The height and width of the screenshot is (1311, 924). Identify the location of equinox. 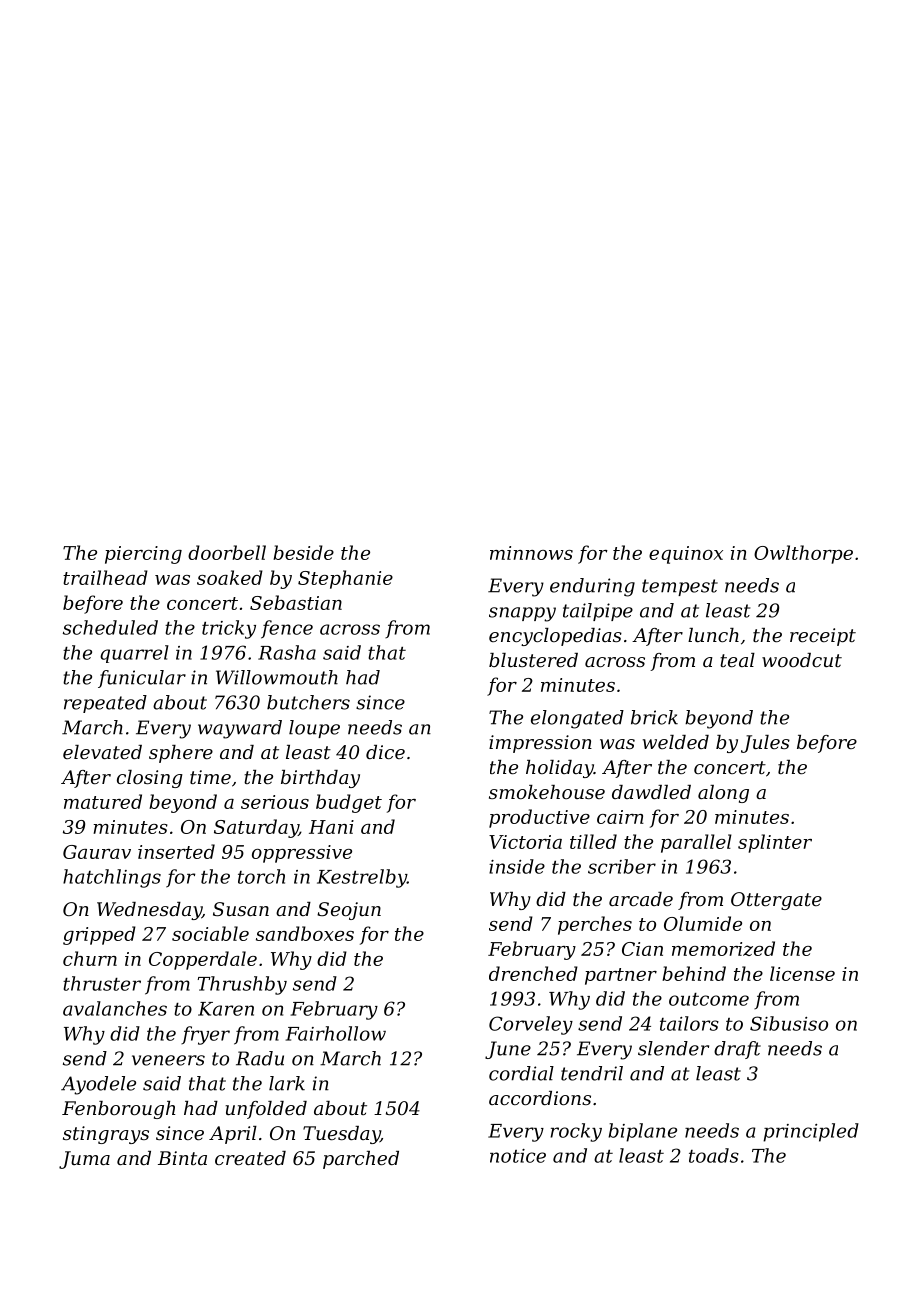
(686, 555).
